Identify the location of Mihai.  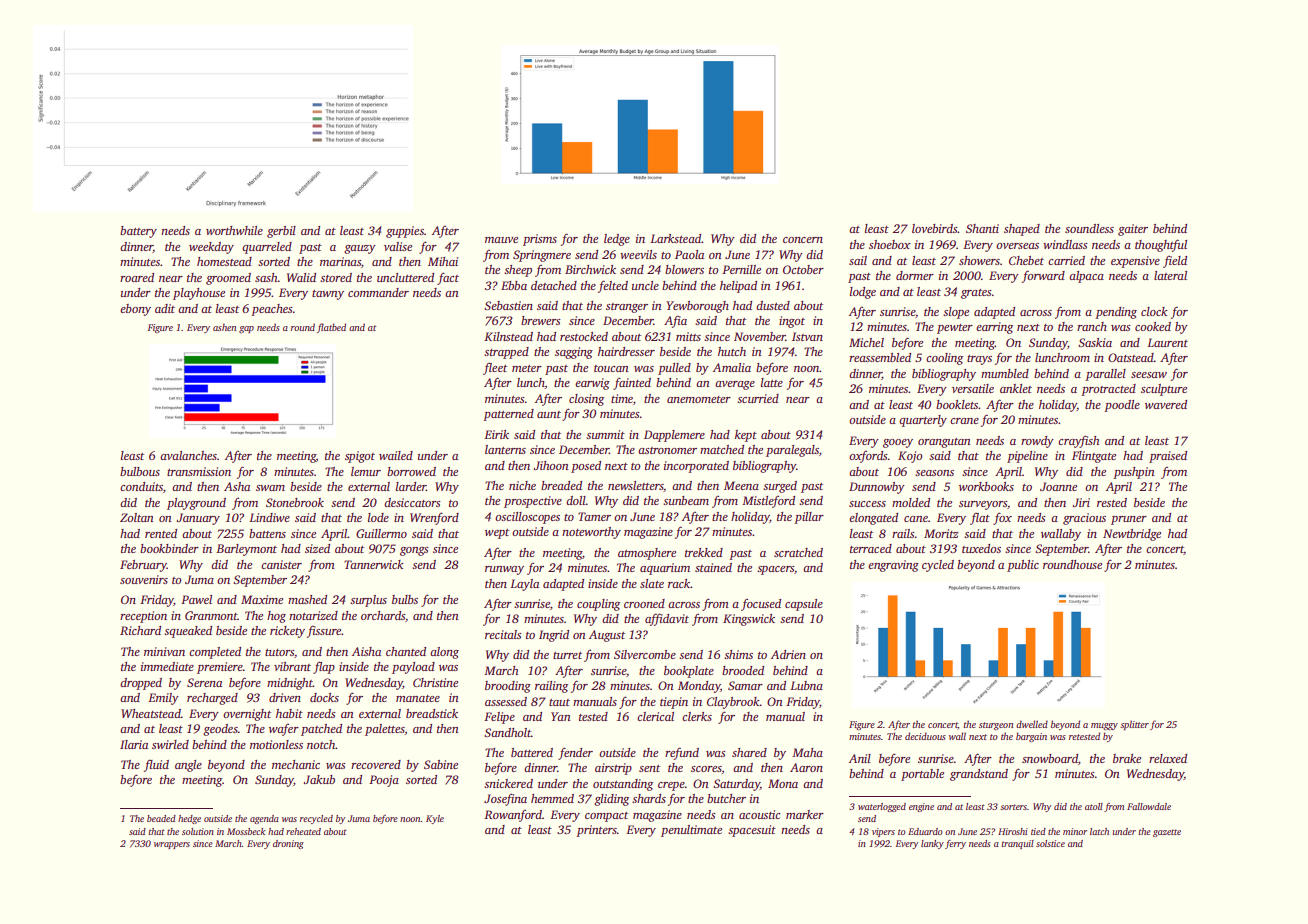
(443, 261).
